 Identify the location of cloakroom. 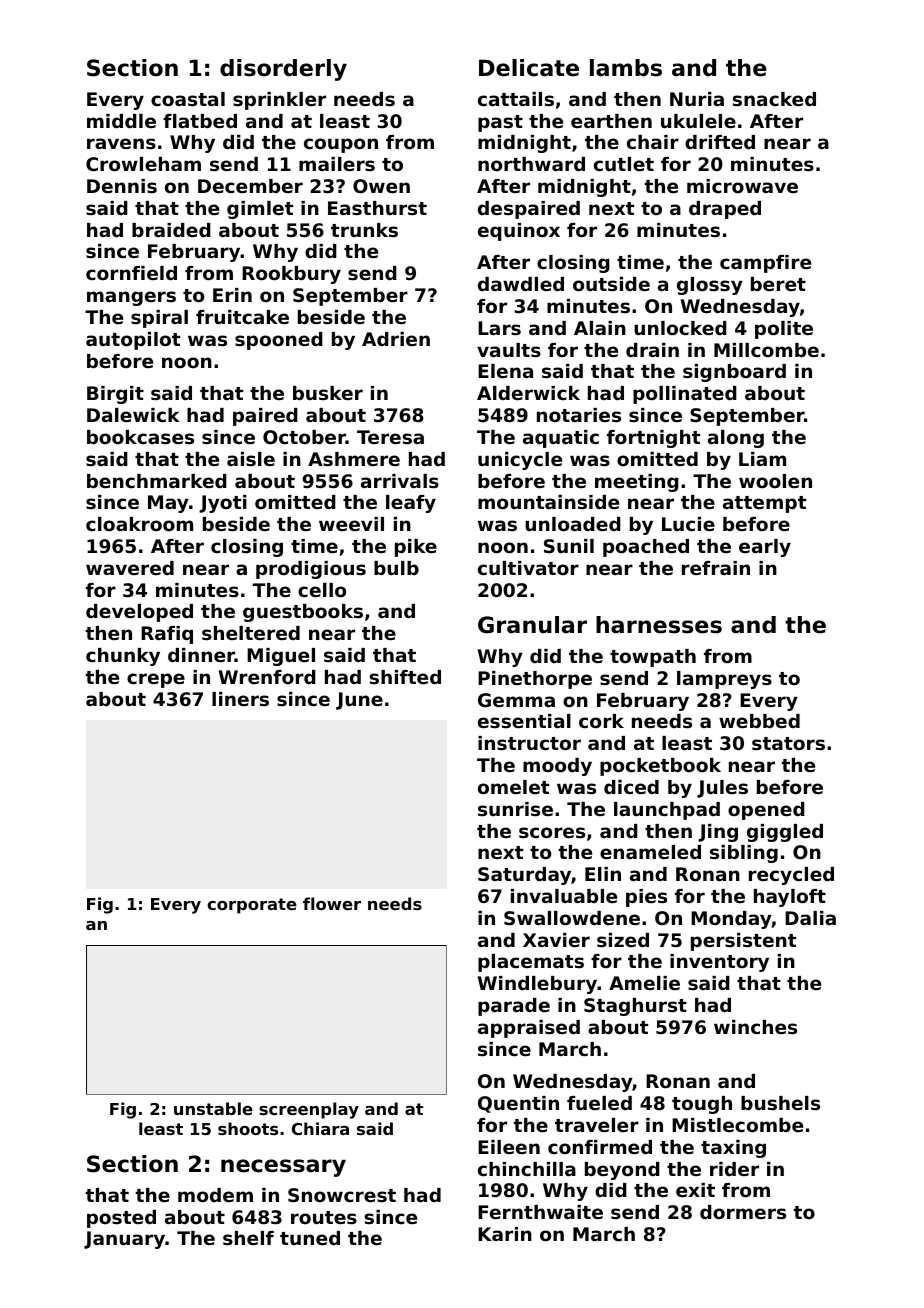
(139, 524).
